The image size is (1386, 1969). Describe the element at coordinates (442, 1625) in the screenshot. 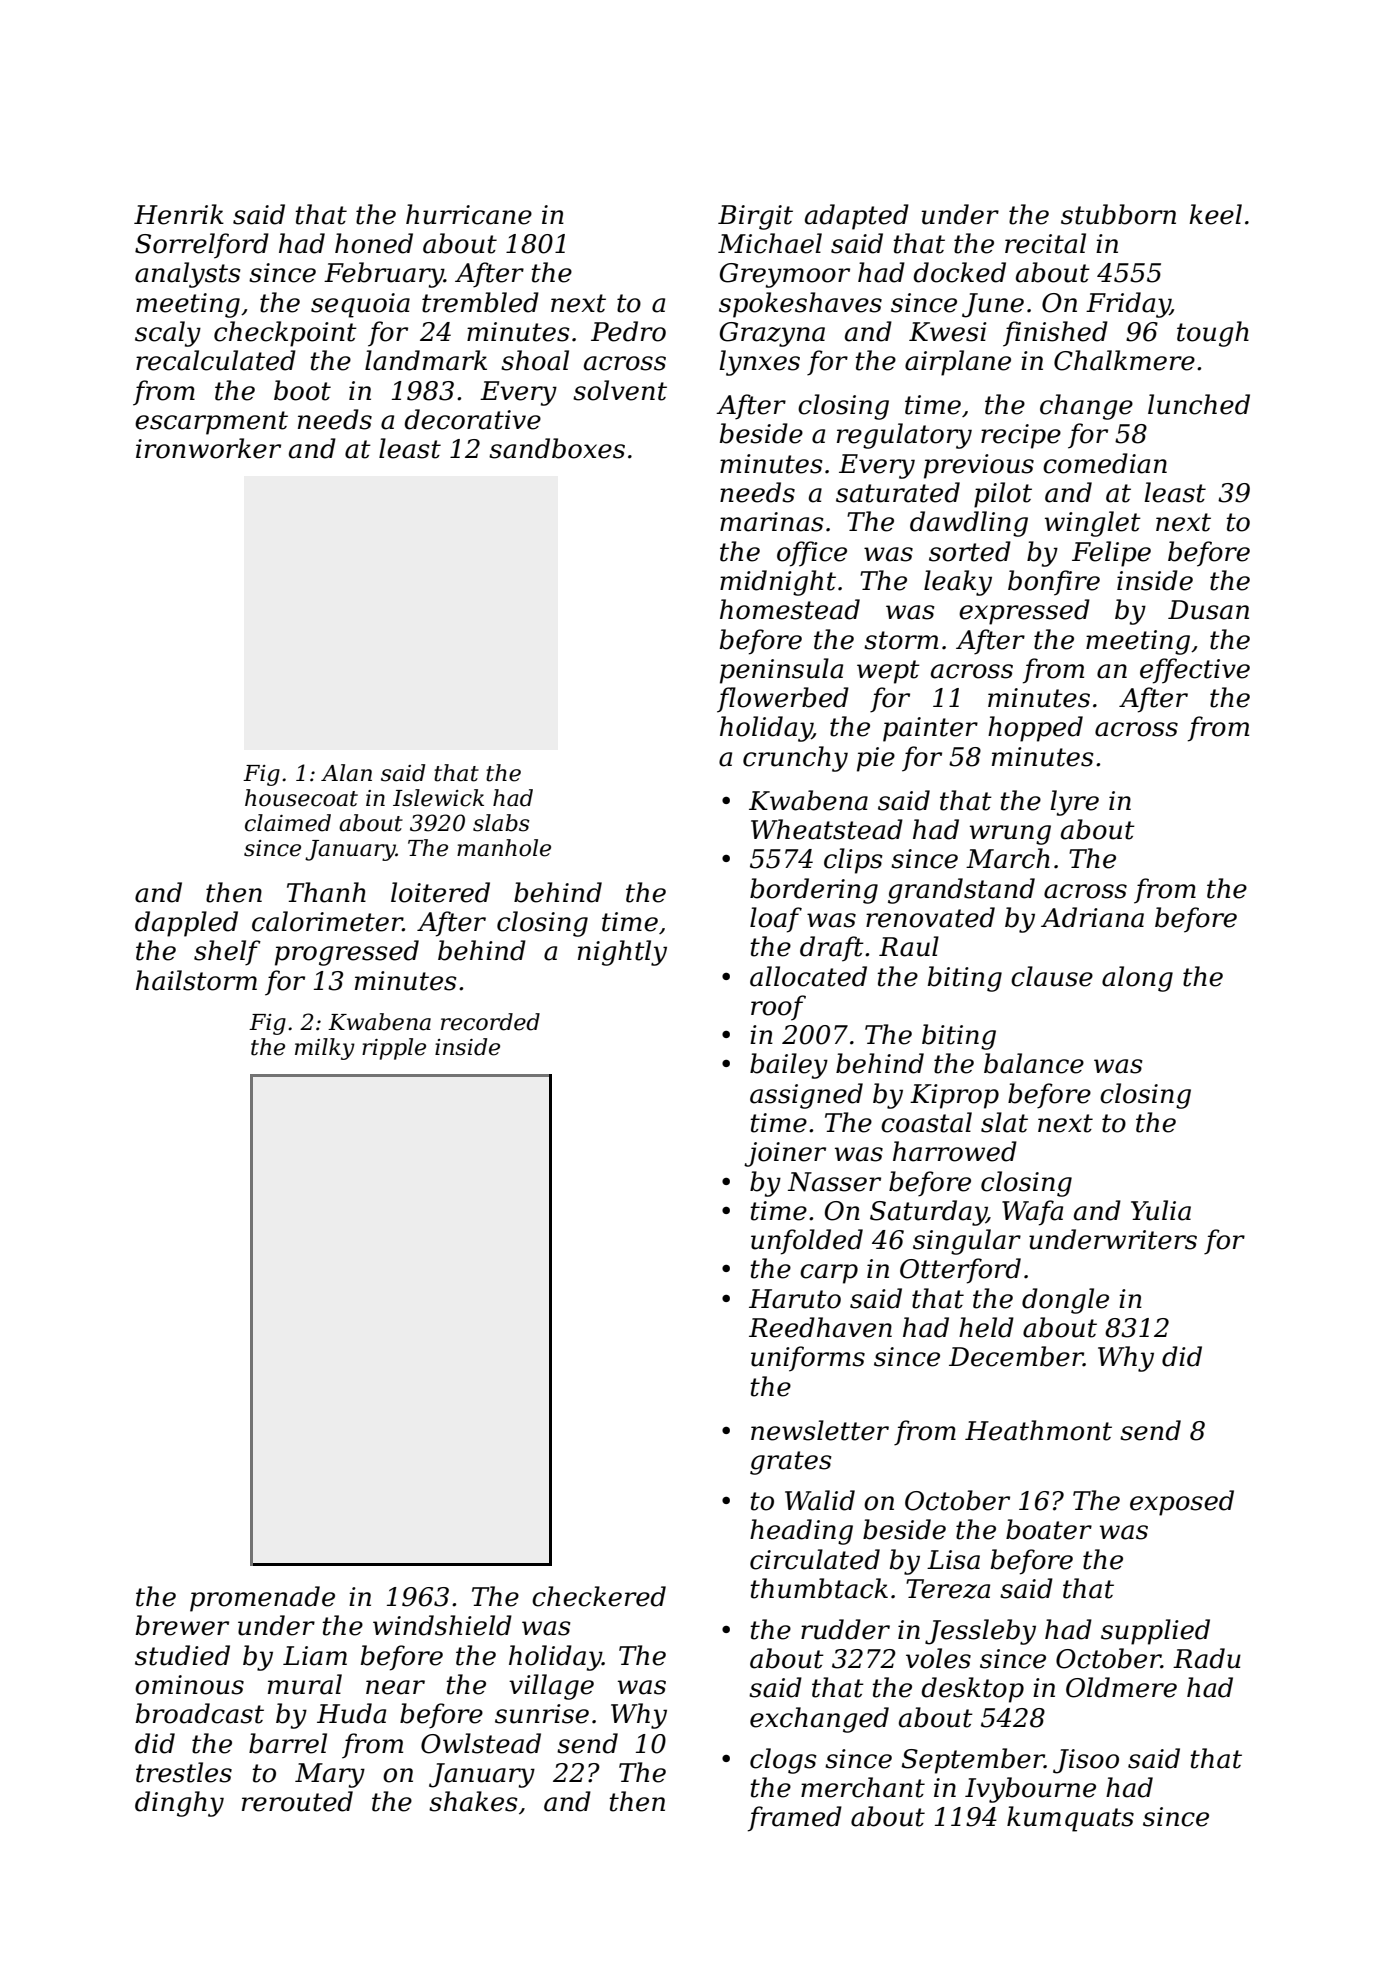

I see `windshield` at that location.
